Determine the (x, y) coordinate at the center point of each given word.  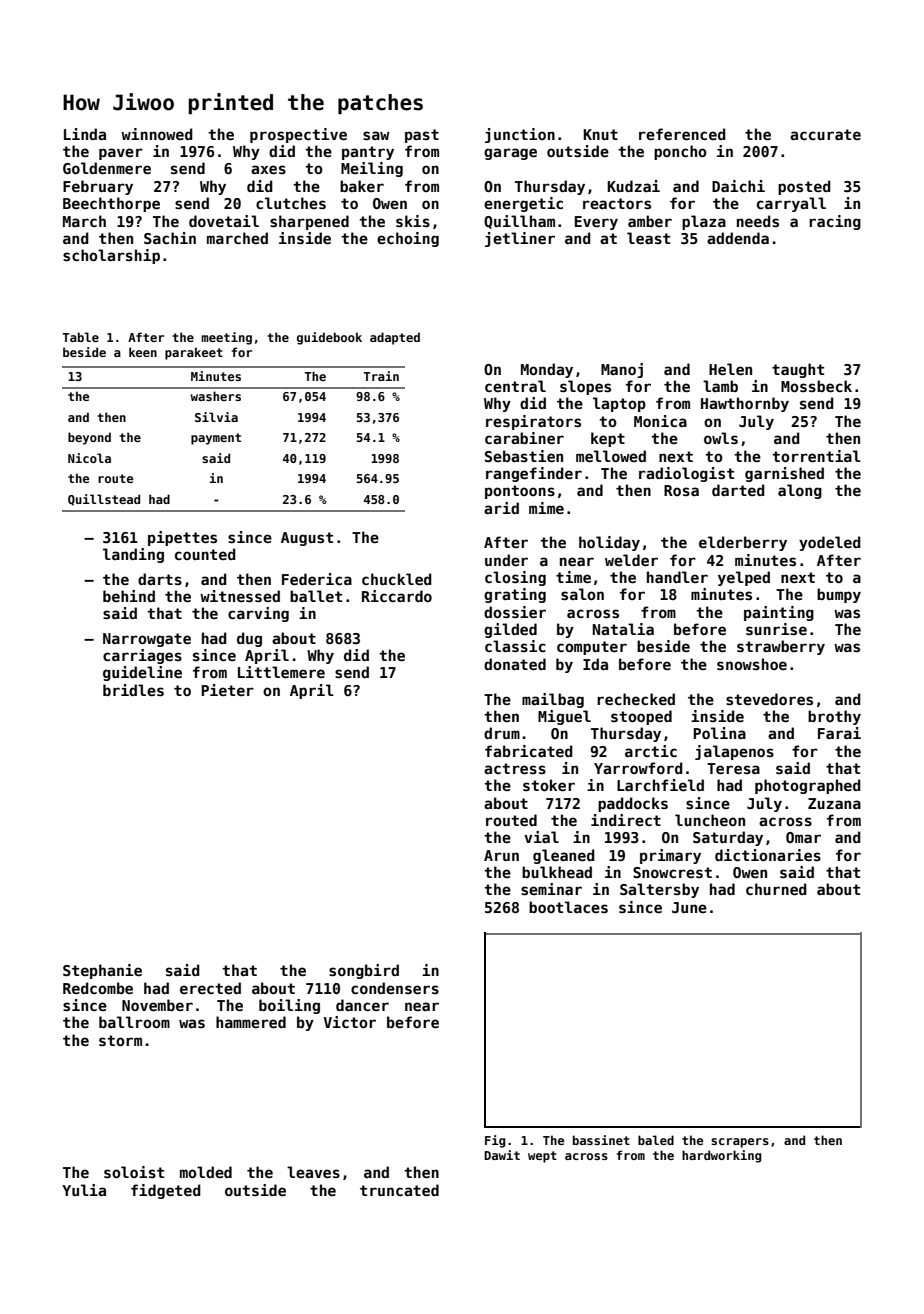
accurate (825, 134)
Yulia (84, 1190)
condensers (395, 988)
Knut (600, 134)
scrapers (740, 1143)
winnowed (157, 134)
